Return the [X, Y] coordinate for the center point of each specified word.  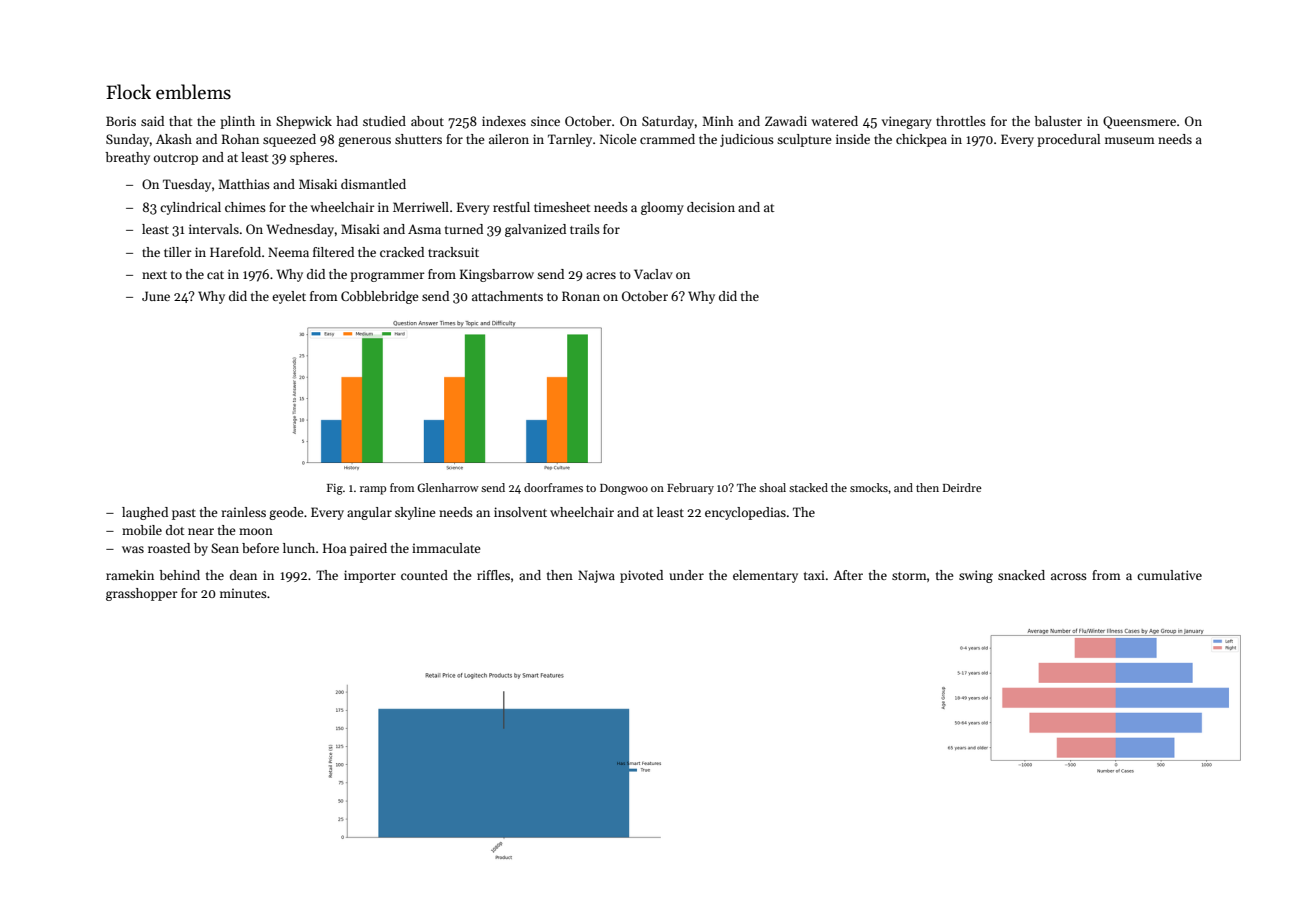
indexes [504, 121]
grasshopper [142, 594]
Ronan [581, 296]
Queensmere [1139, 122]
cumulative [1169, 575]
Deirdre [962, 487]
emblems [193, 92]
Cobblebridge [380, 297]
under [686, 575]
